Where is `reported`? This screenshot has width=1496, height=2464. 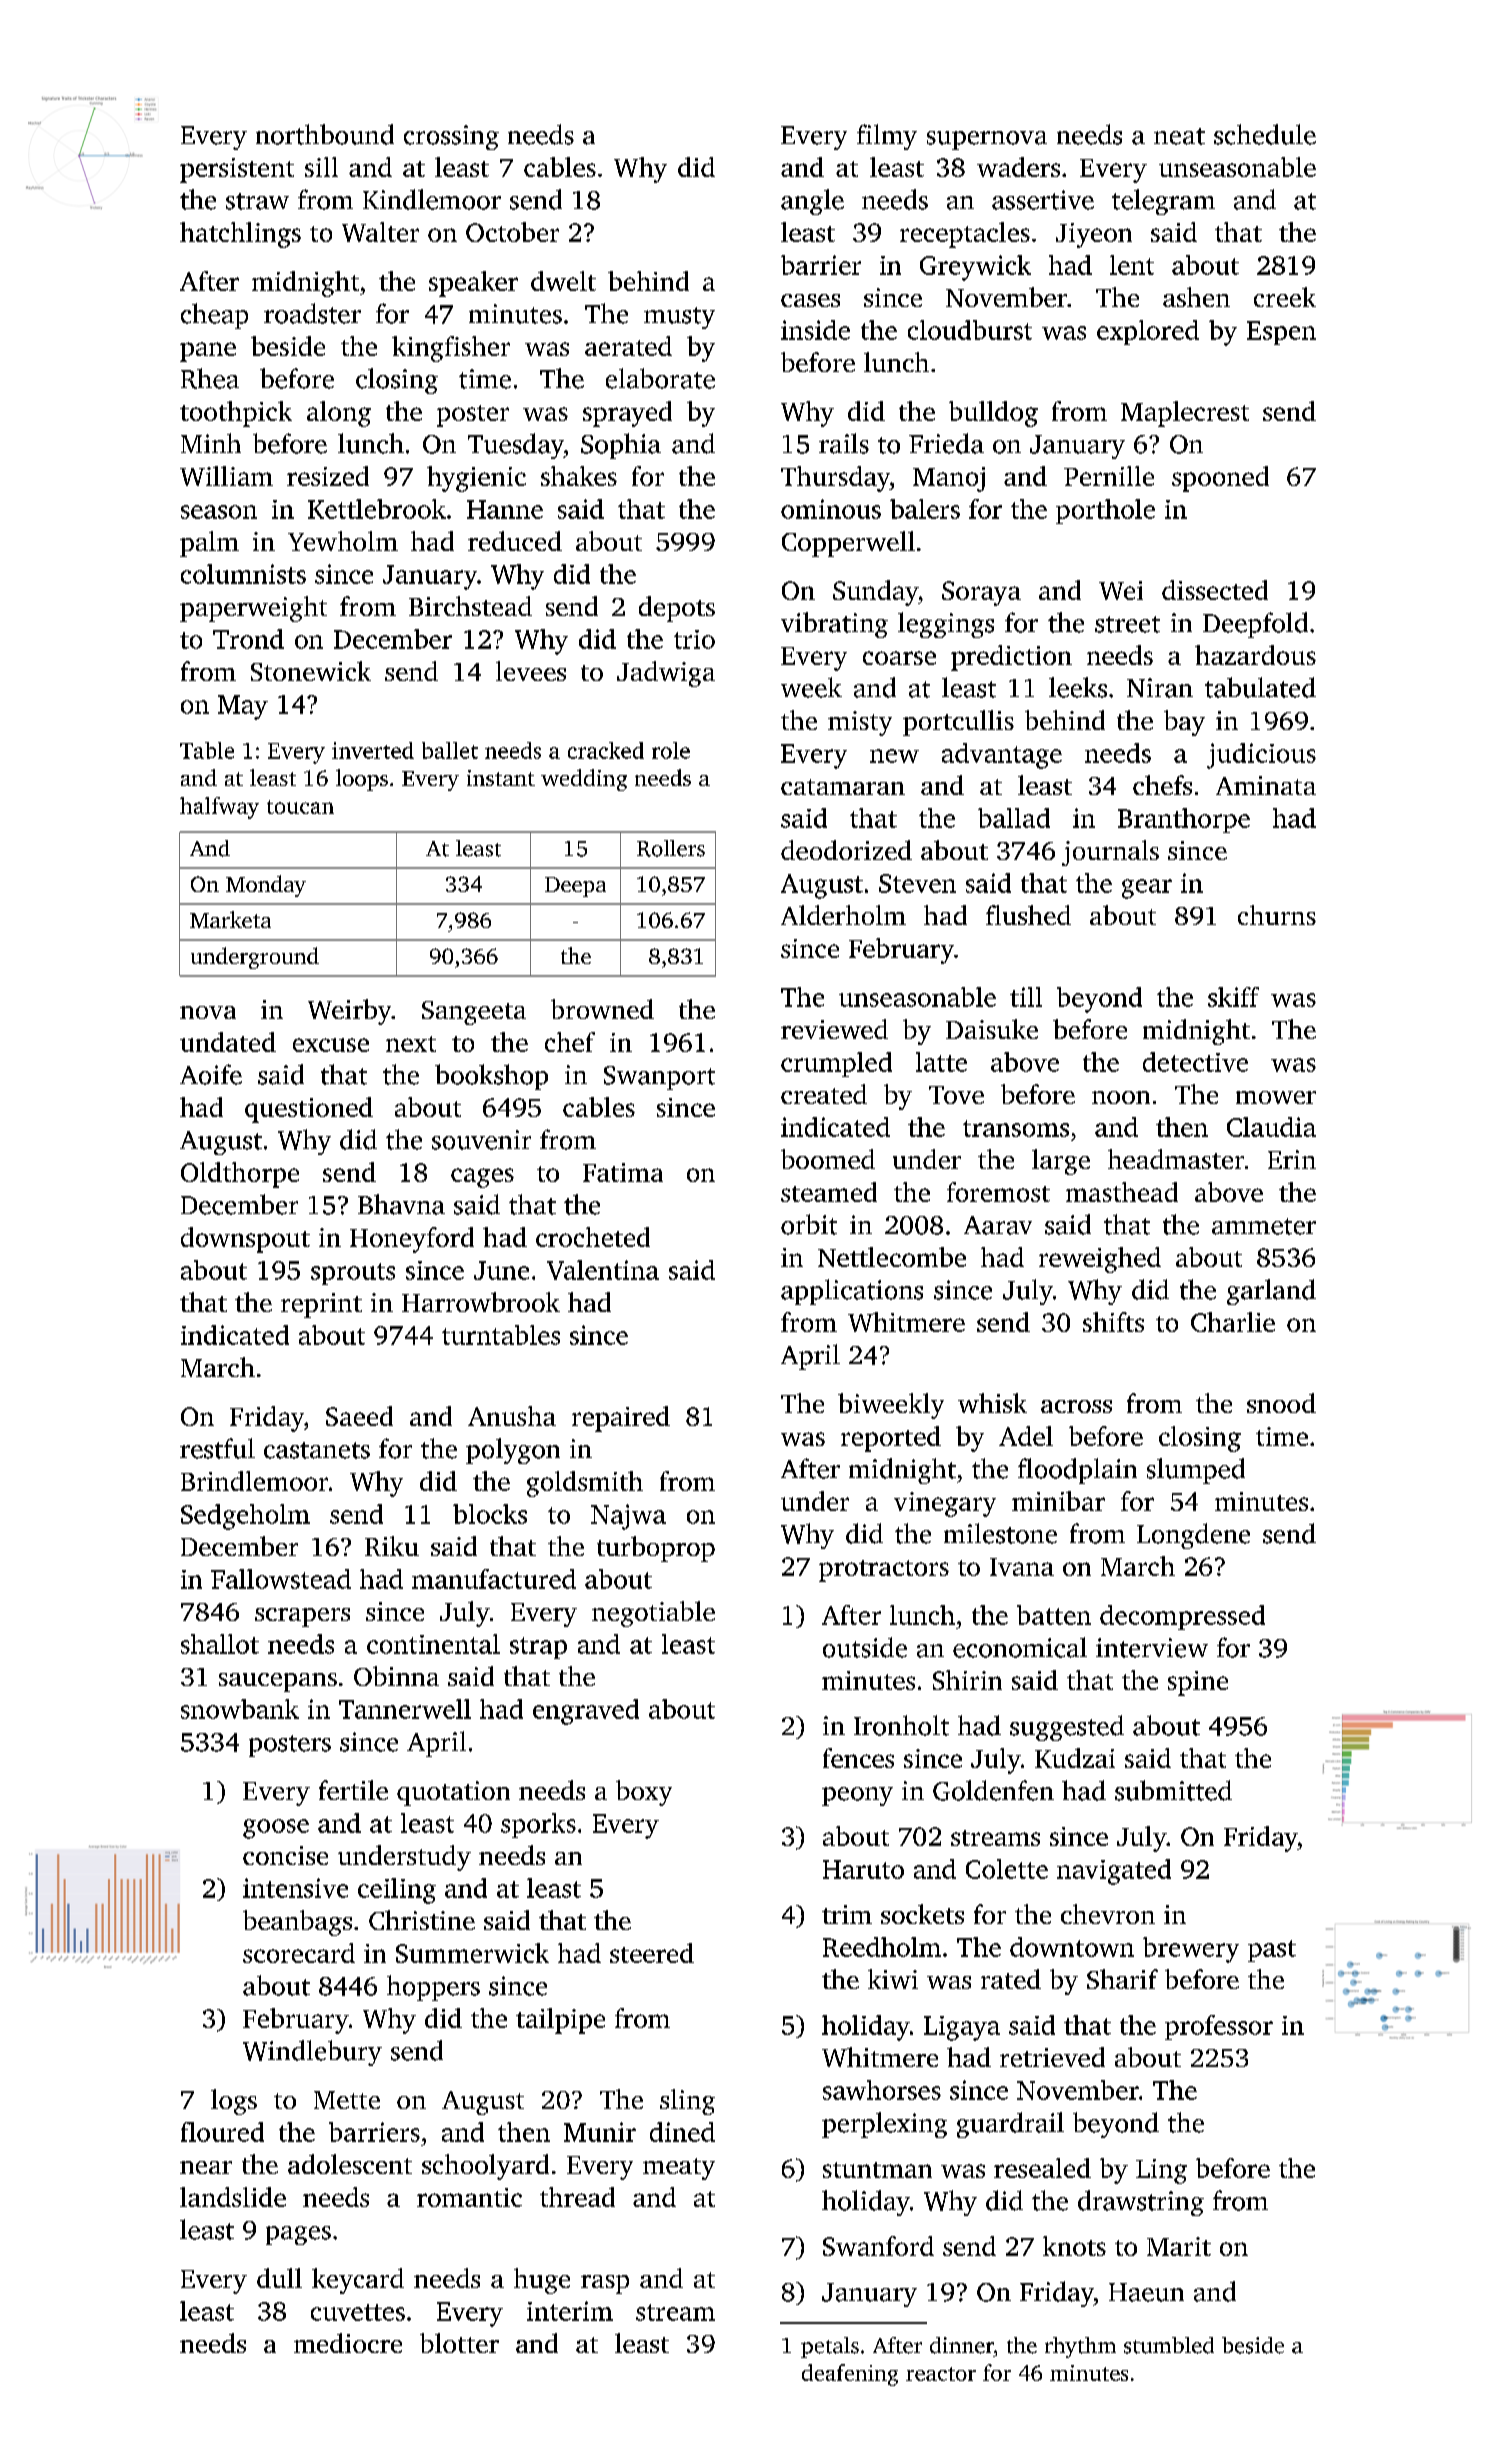 reported is located at coordinates (891, 1439).
